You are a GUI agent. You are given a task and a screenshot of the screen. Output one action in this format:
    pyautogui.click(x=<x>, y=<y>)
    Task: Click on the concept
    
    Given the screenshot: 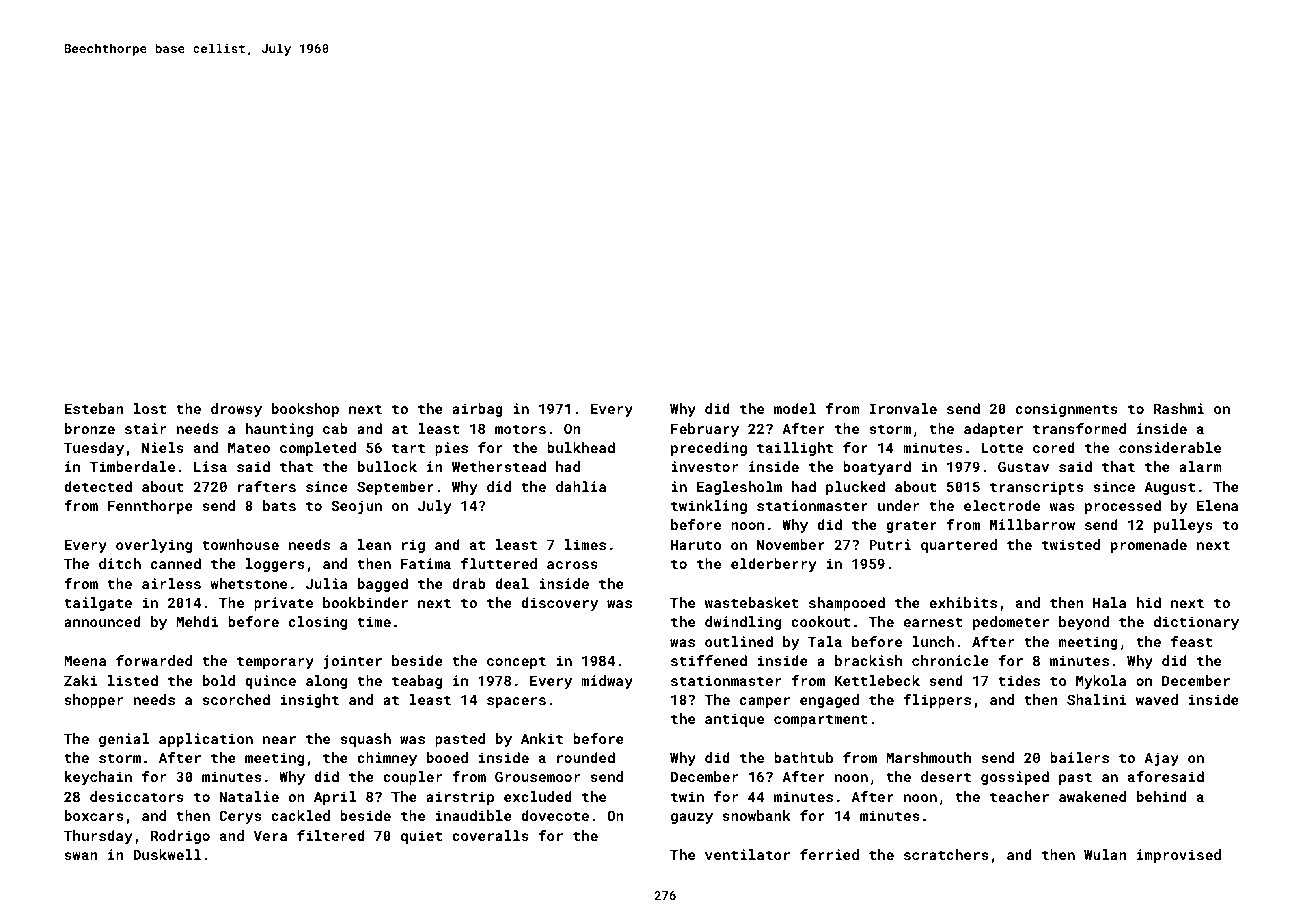 What is the action you would take?
    pyautogui.click(x=516, y=662)
